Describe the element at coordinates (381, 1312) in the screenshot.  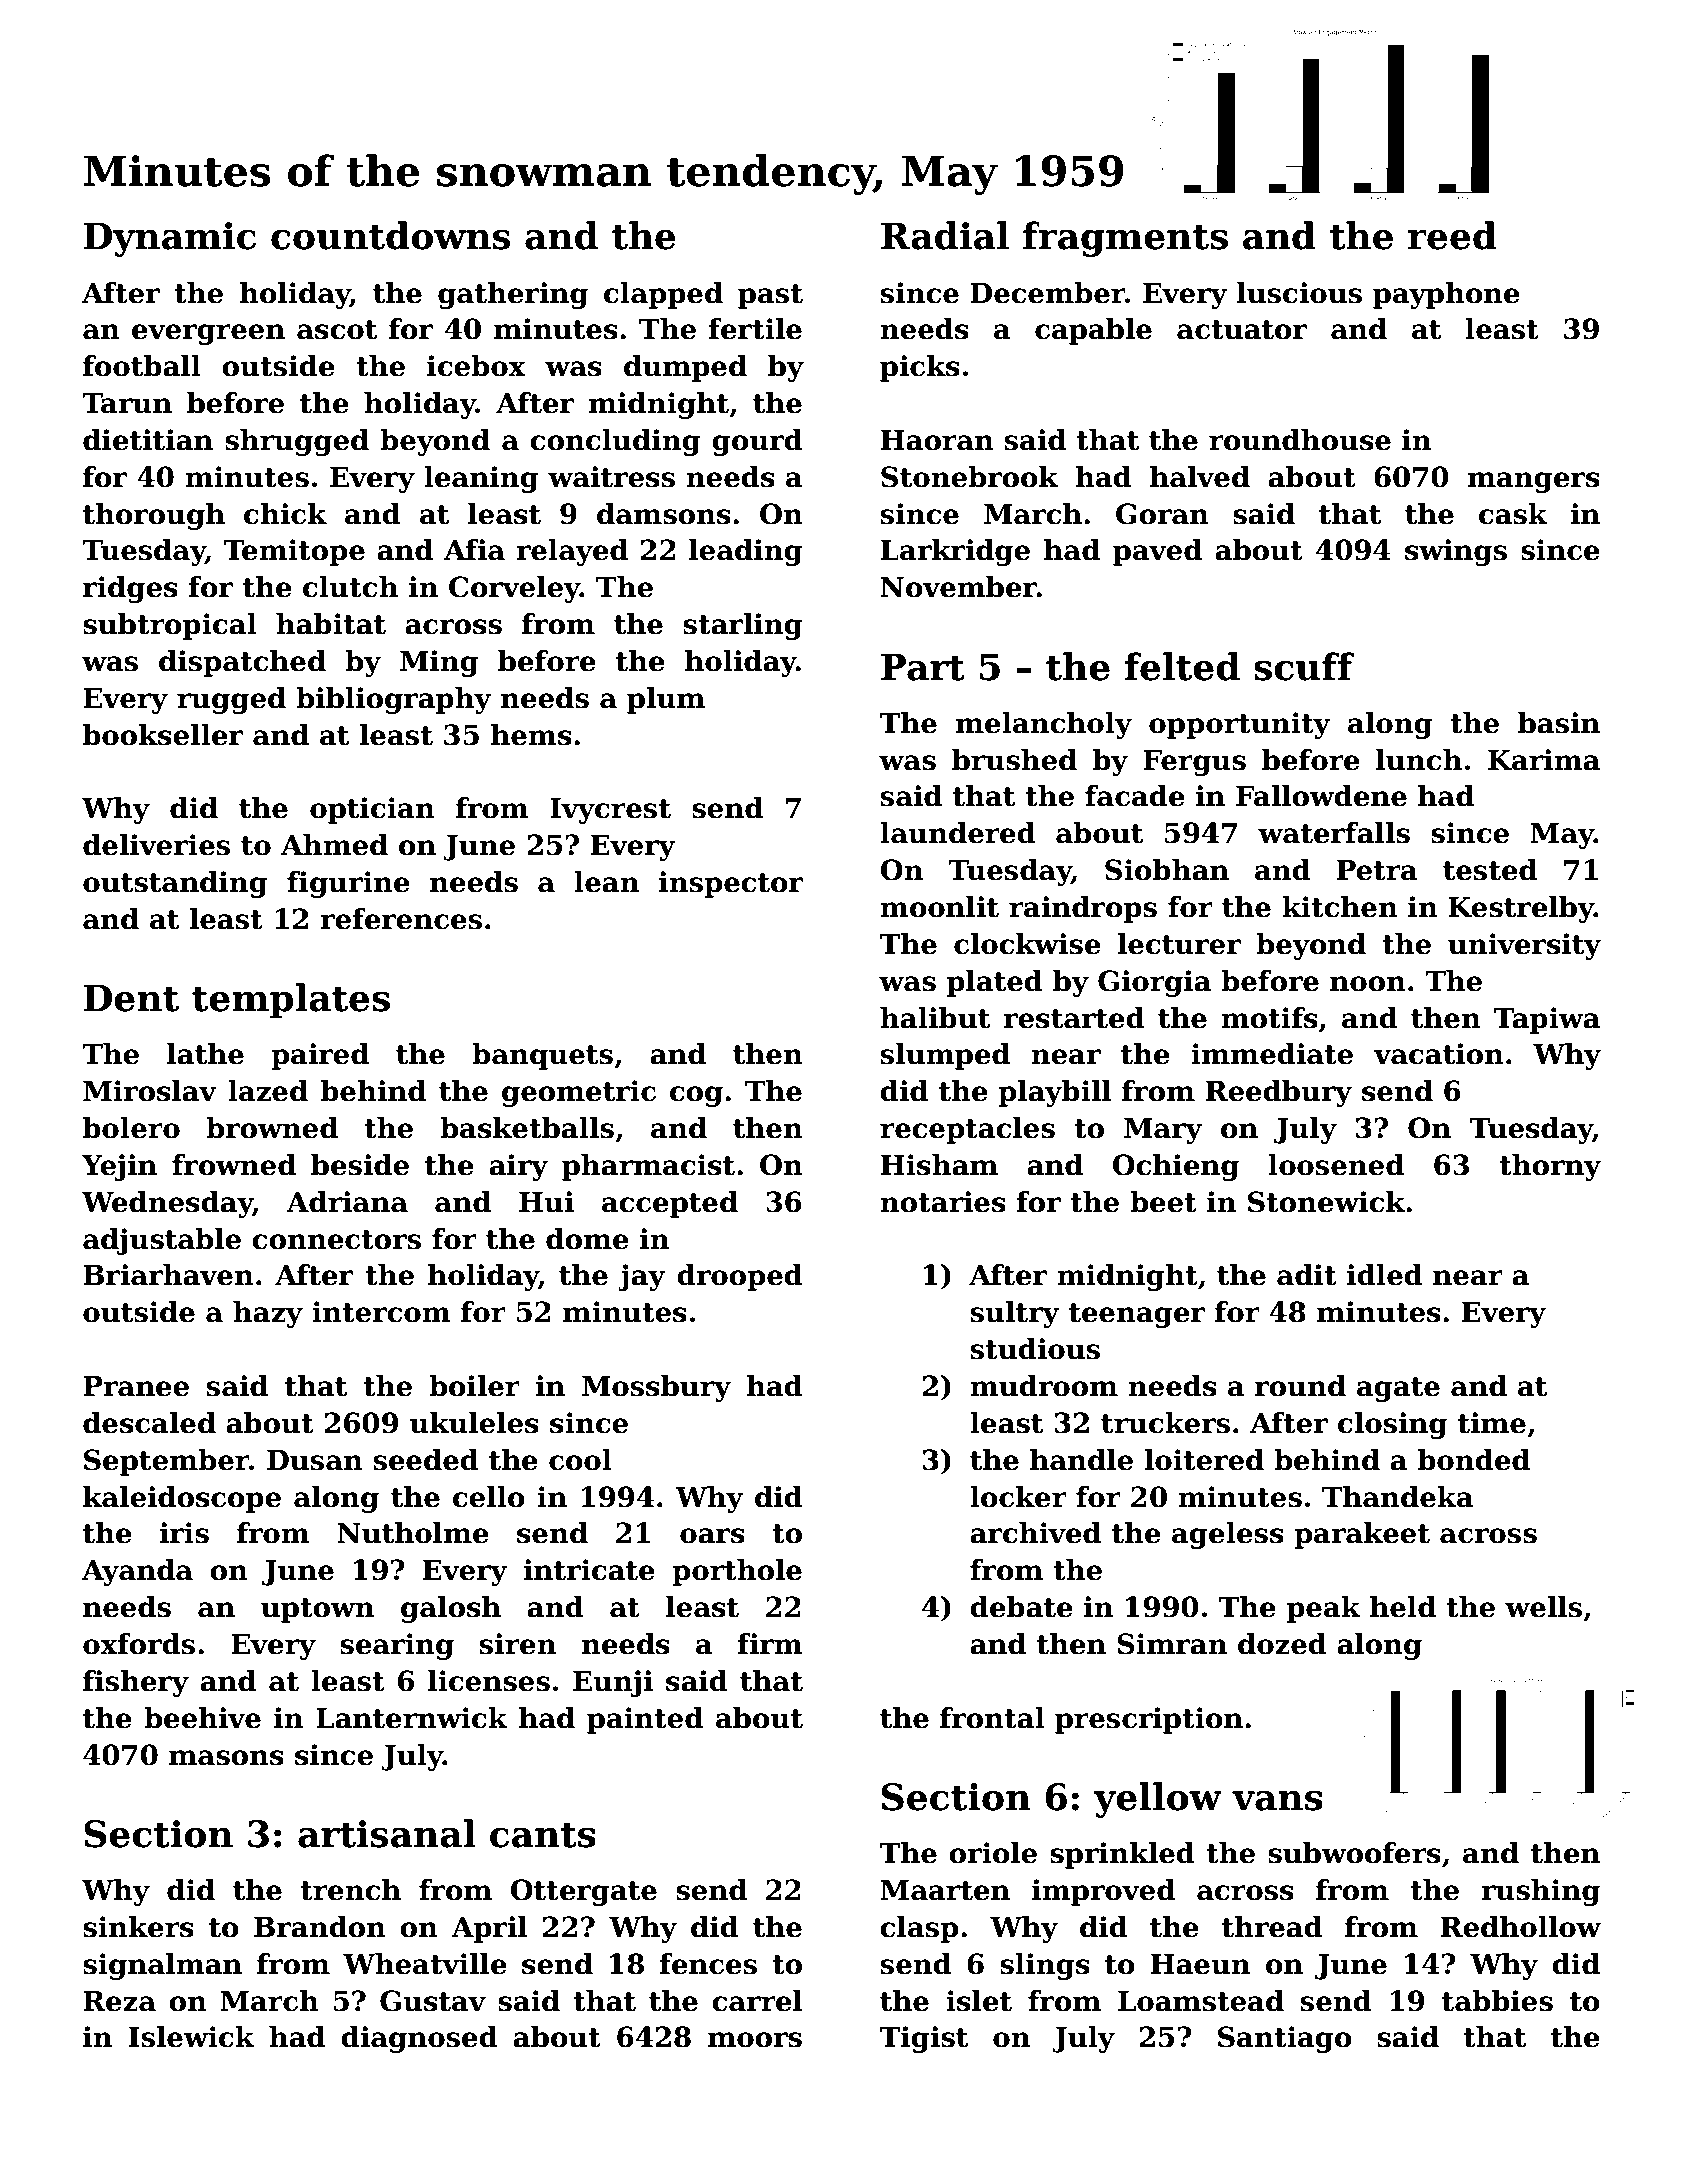
I see `intercom` at that location.
